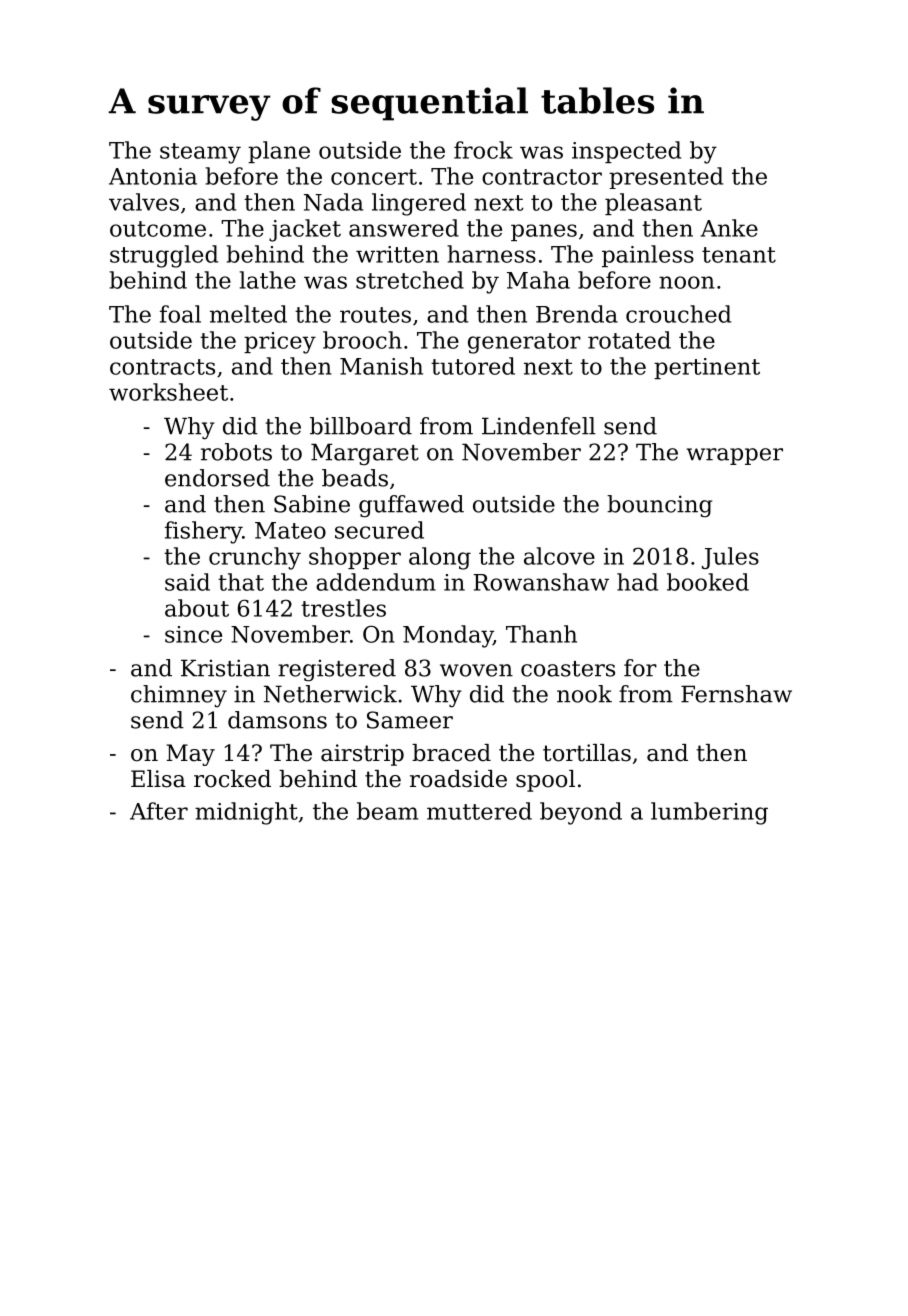 The width and height of the image is (908, 1316). I want to click on pertinent, so click(707, 368).
